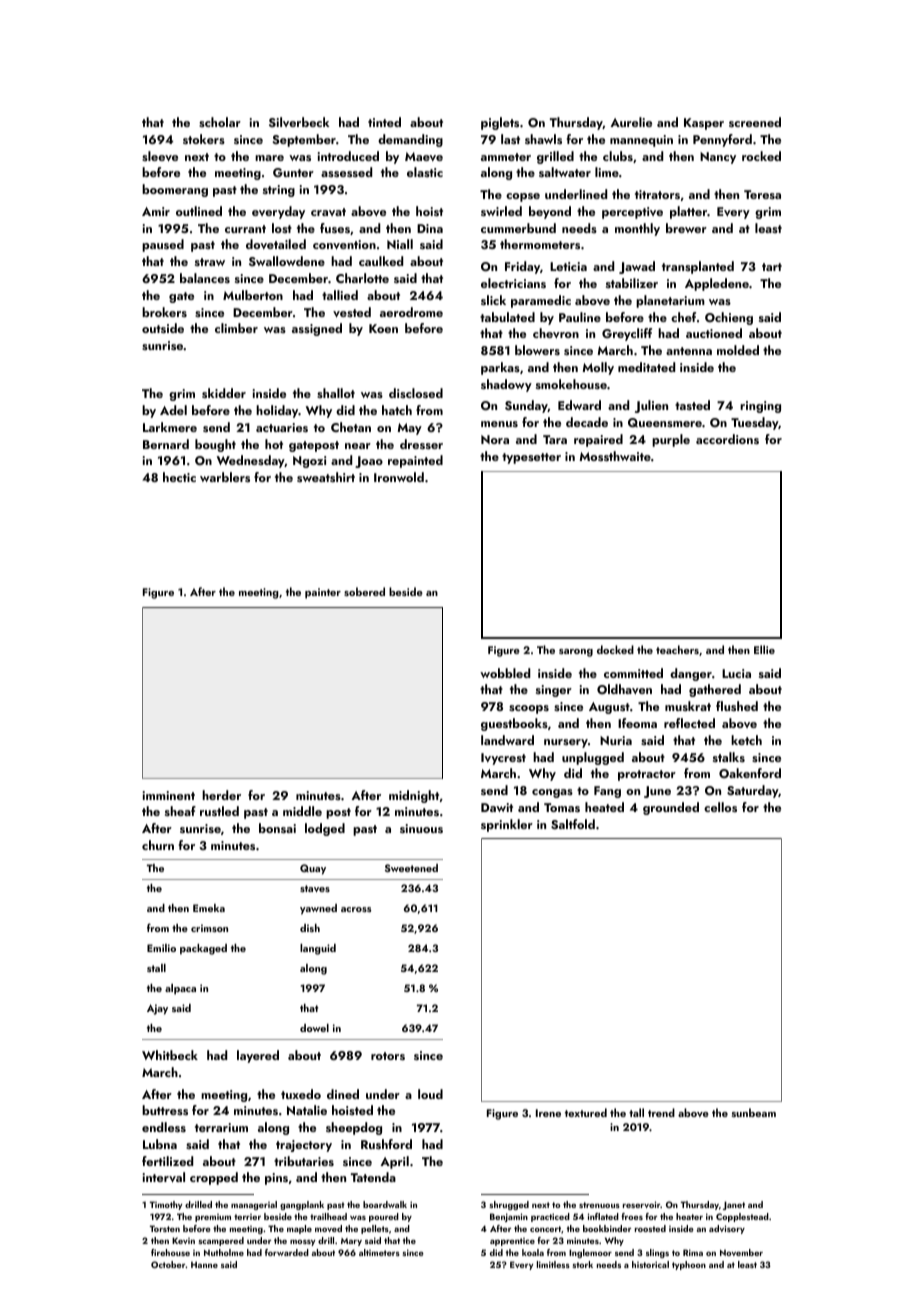 This screenshot has width=924, height=1314. Describe the element at coordinates (720, 807) in the screenshot. I see `cellos` at that location.
